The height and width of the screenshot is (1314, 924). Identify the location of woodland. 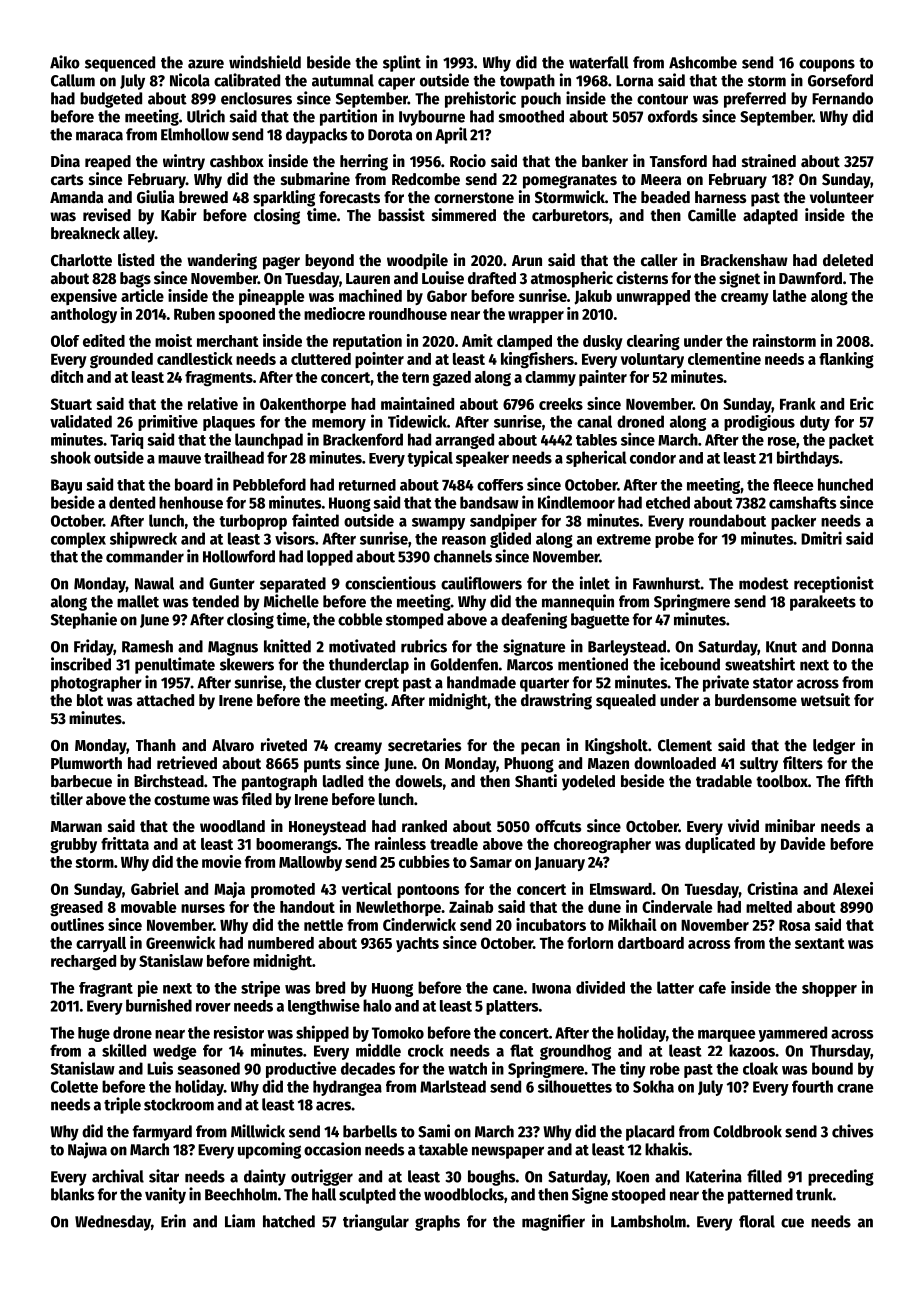
(232, 826).
